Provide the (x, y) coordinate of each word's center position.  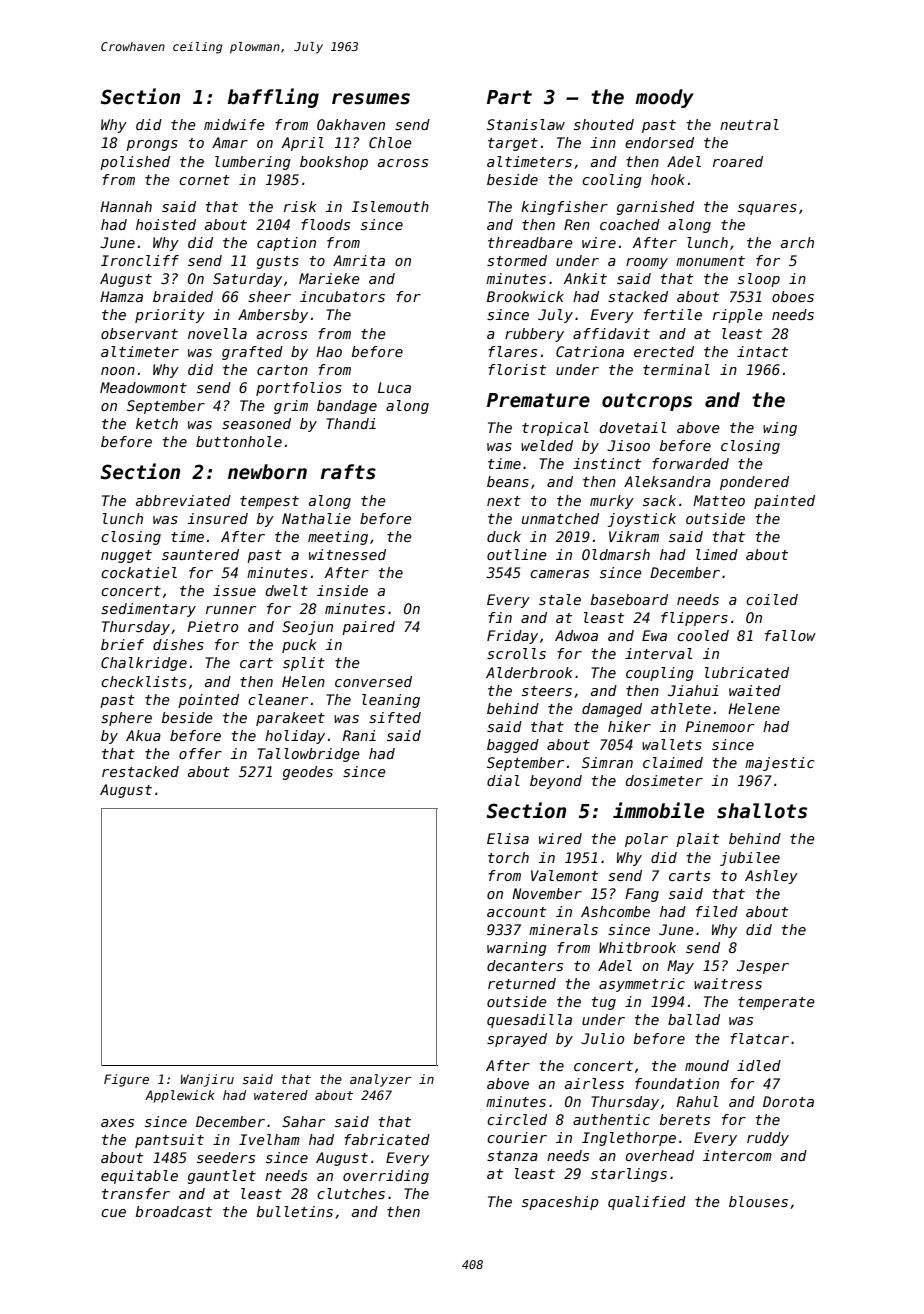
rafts (348, 472)
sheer (269, 296)
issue (234, 590)
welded (547, 445)
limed (717, 554)
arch (797, 242)
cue (113, 1213)
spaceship (560, 1203)
